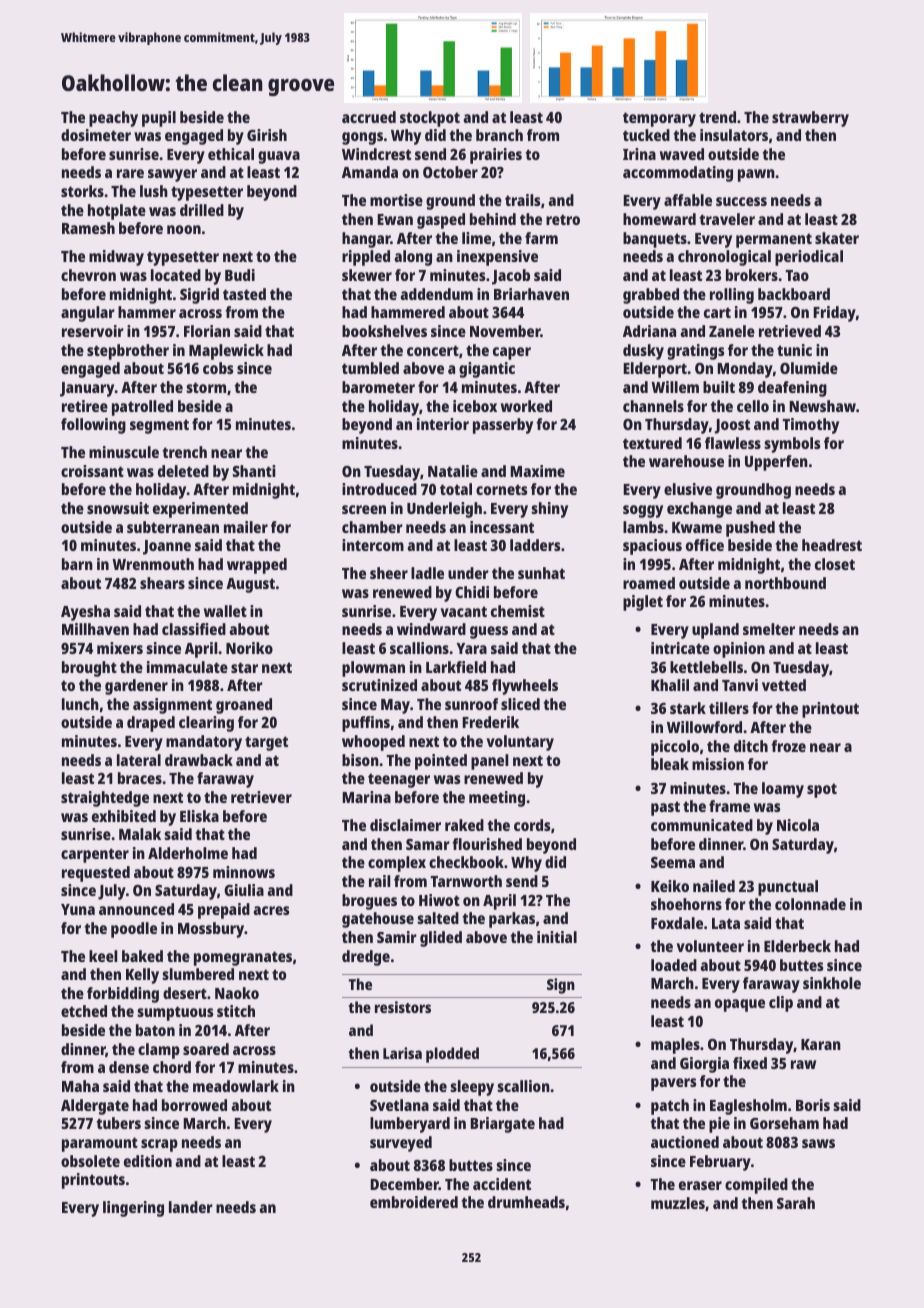  I want to click on scrap, so click(159, 1145).
